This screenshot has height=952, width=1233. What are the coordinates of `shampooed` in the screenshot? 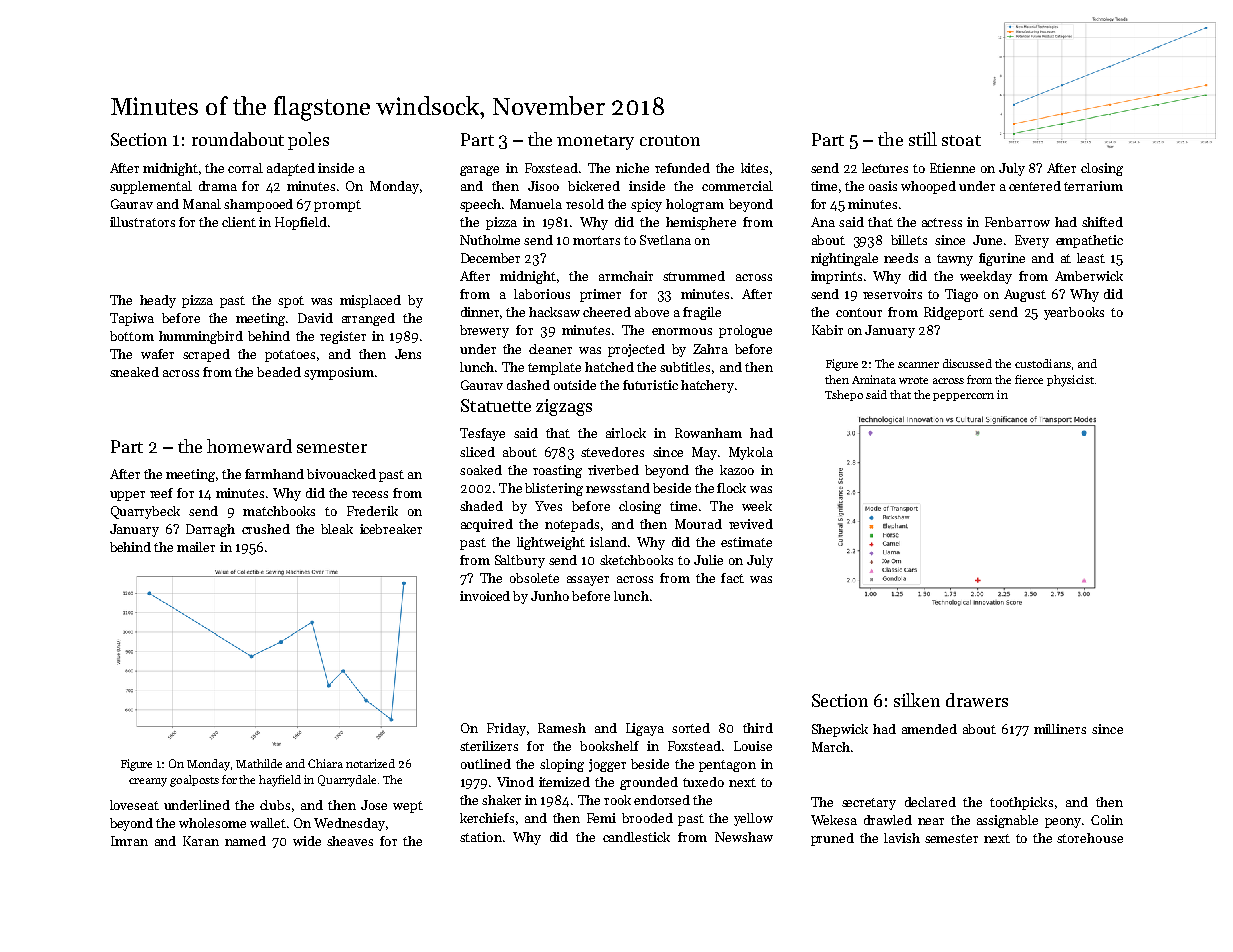 It's located at (258, 205).
